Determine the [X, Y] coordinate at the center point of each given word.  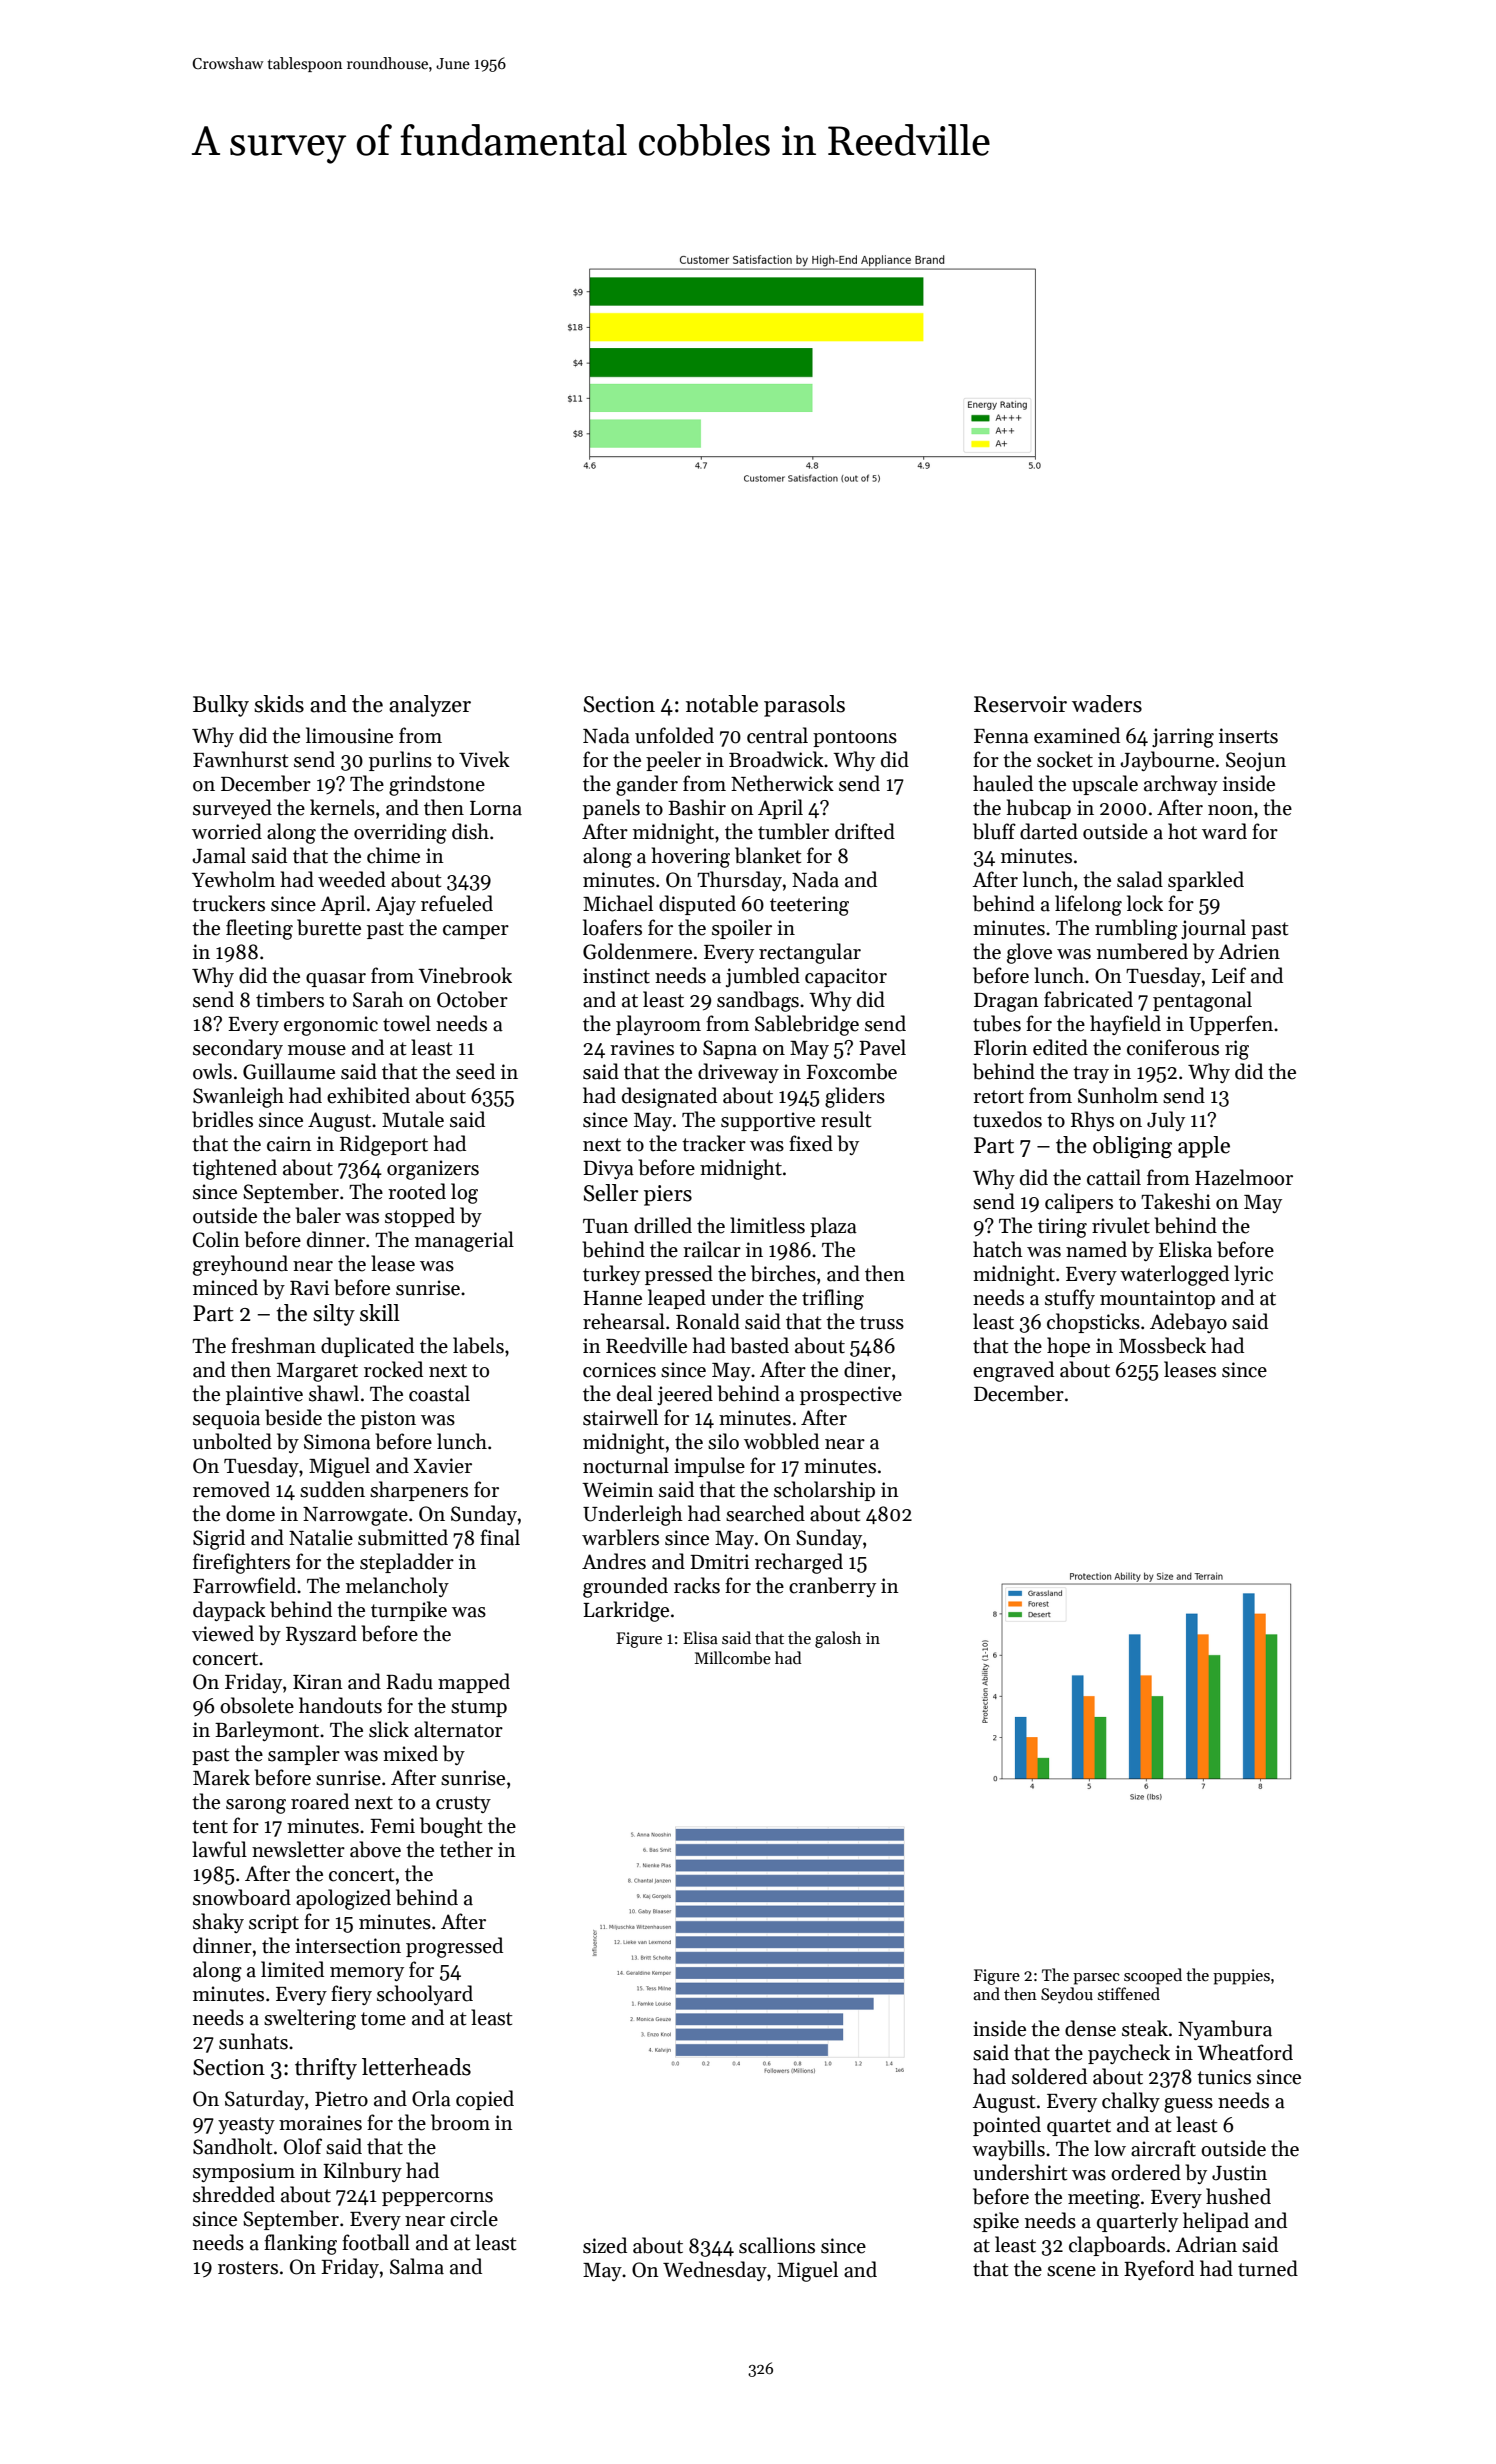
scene [1071, 2271]
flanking [300, 2244]
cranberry [832, 1587]
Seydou [1067, 1995]
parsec [1096, 1979]
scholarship [824, 1491]
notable [722, 704]
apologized [343, 1899]
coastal [439, 1393]
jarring [1183, 738]
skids [279, 704]
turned [1268, 2268]
